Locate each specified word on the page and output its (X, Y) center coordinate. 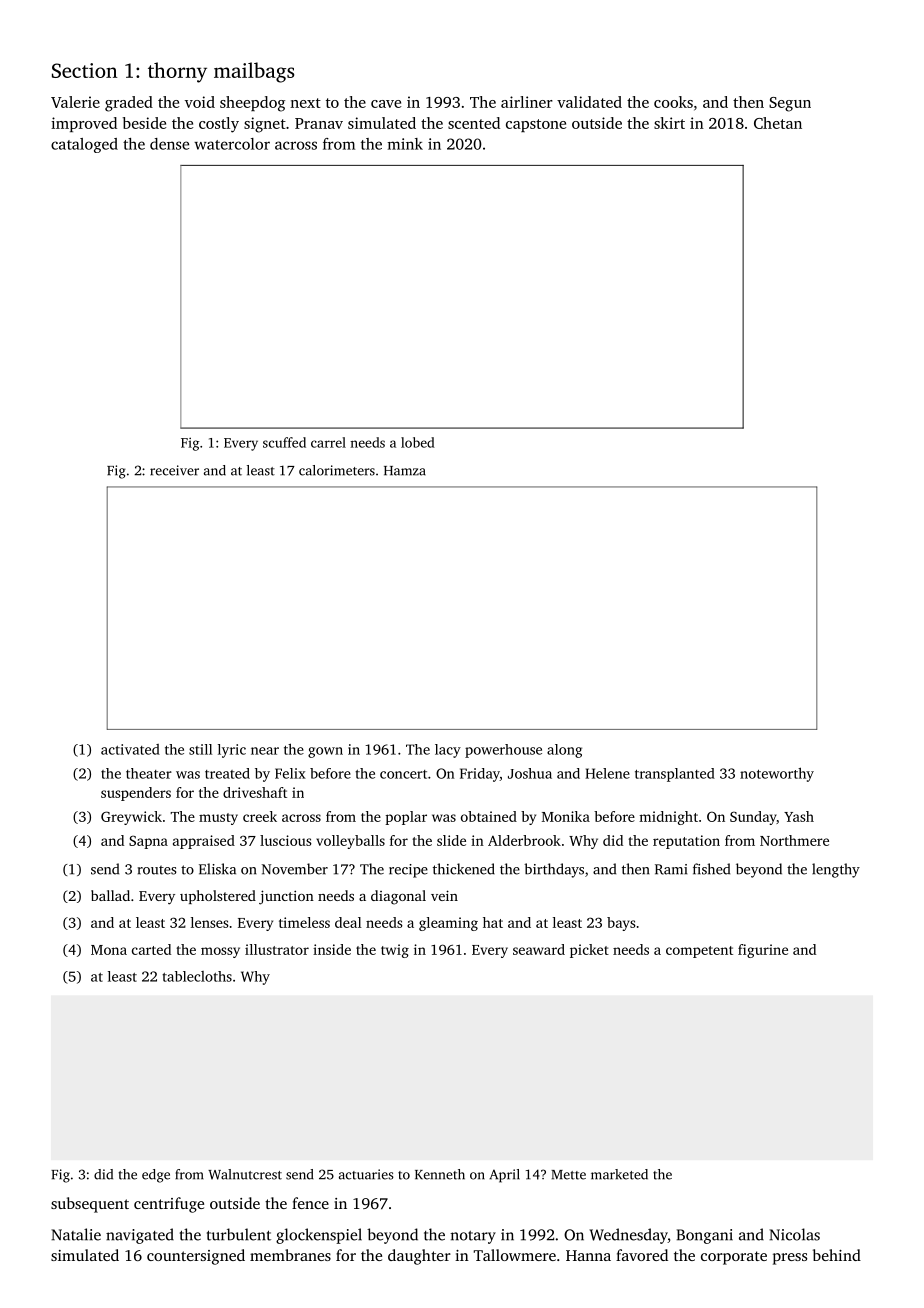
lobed (418, 442)
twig (395, 951)
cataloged (84, 145)
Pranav (319, 123)
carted (151, 949)
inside (332, 949)
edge (156, 1176)
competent (699, 952)
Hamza (405, 471)
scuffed (284, 442)
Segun (790, 104)
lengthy (836, 870)
